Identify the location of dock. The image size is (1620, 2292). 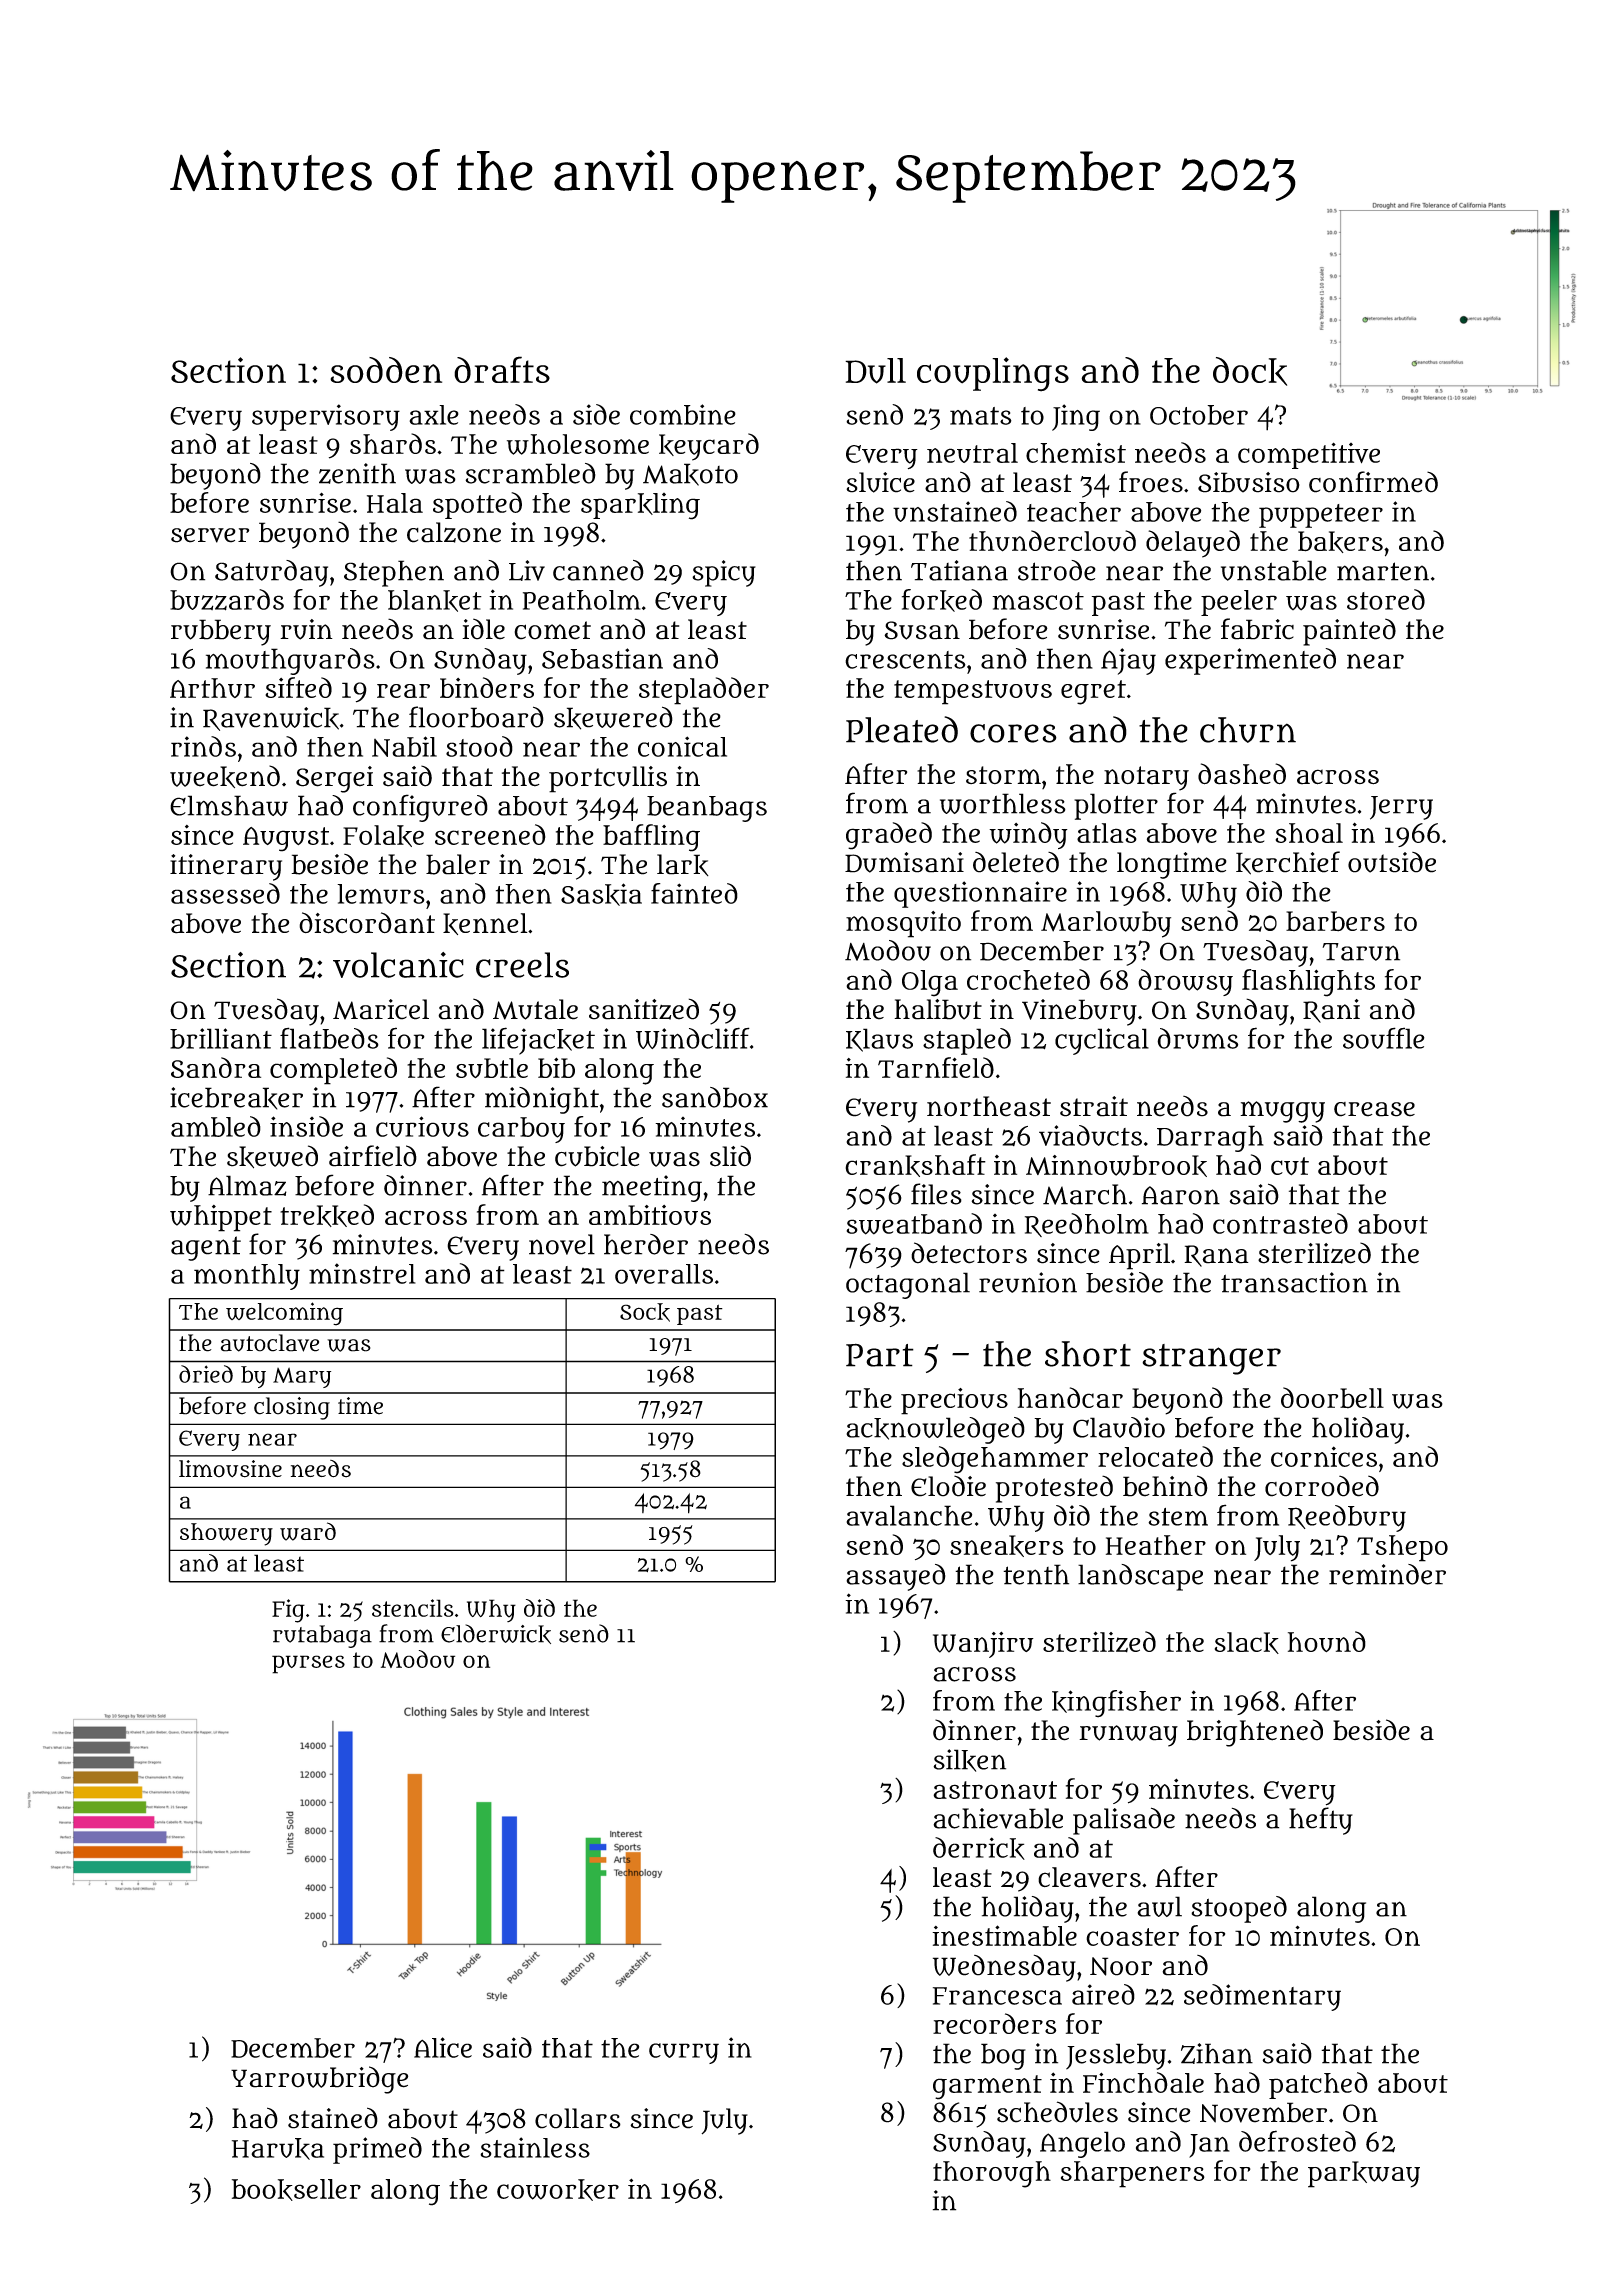
(1250, 371).
